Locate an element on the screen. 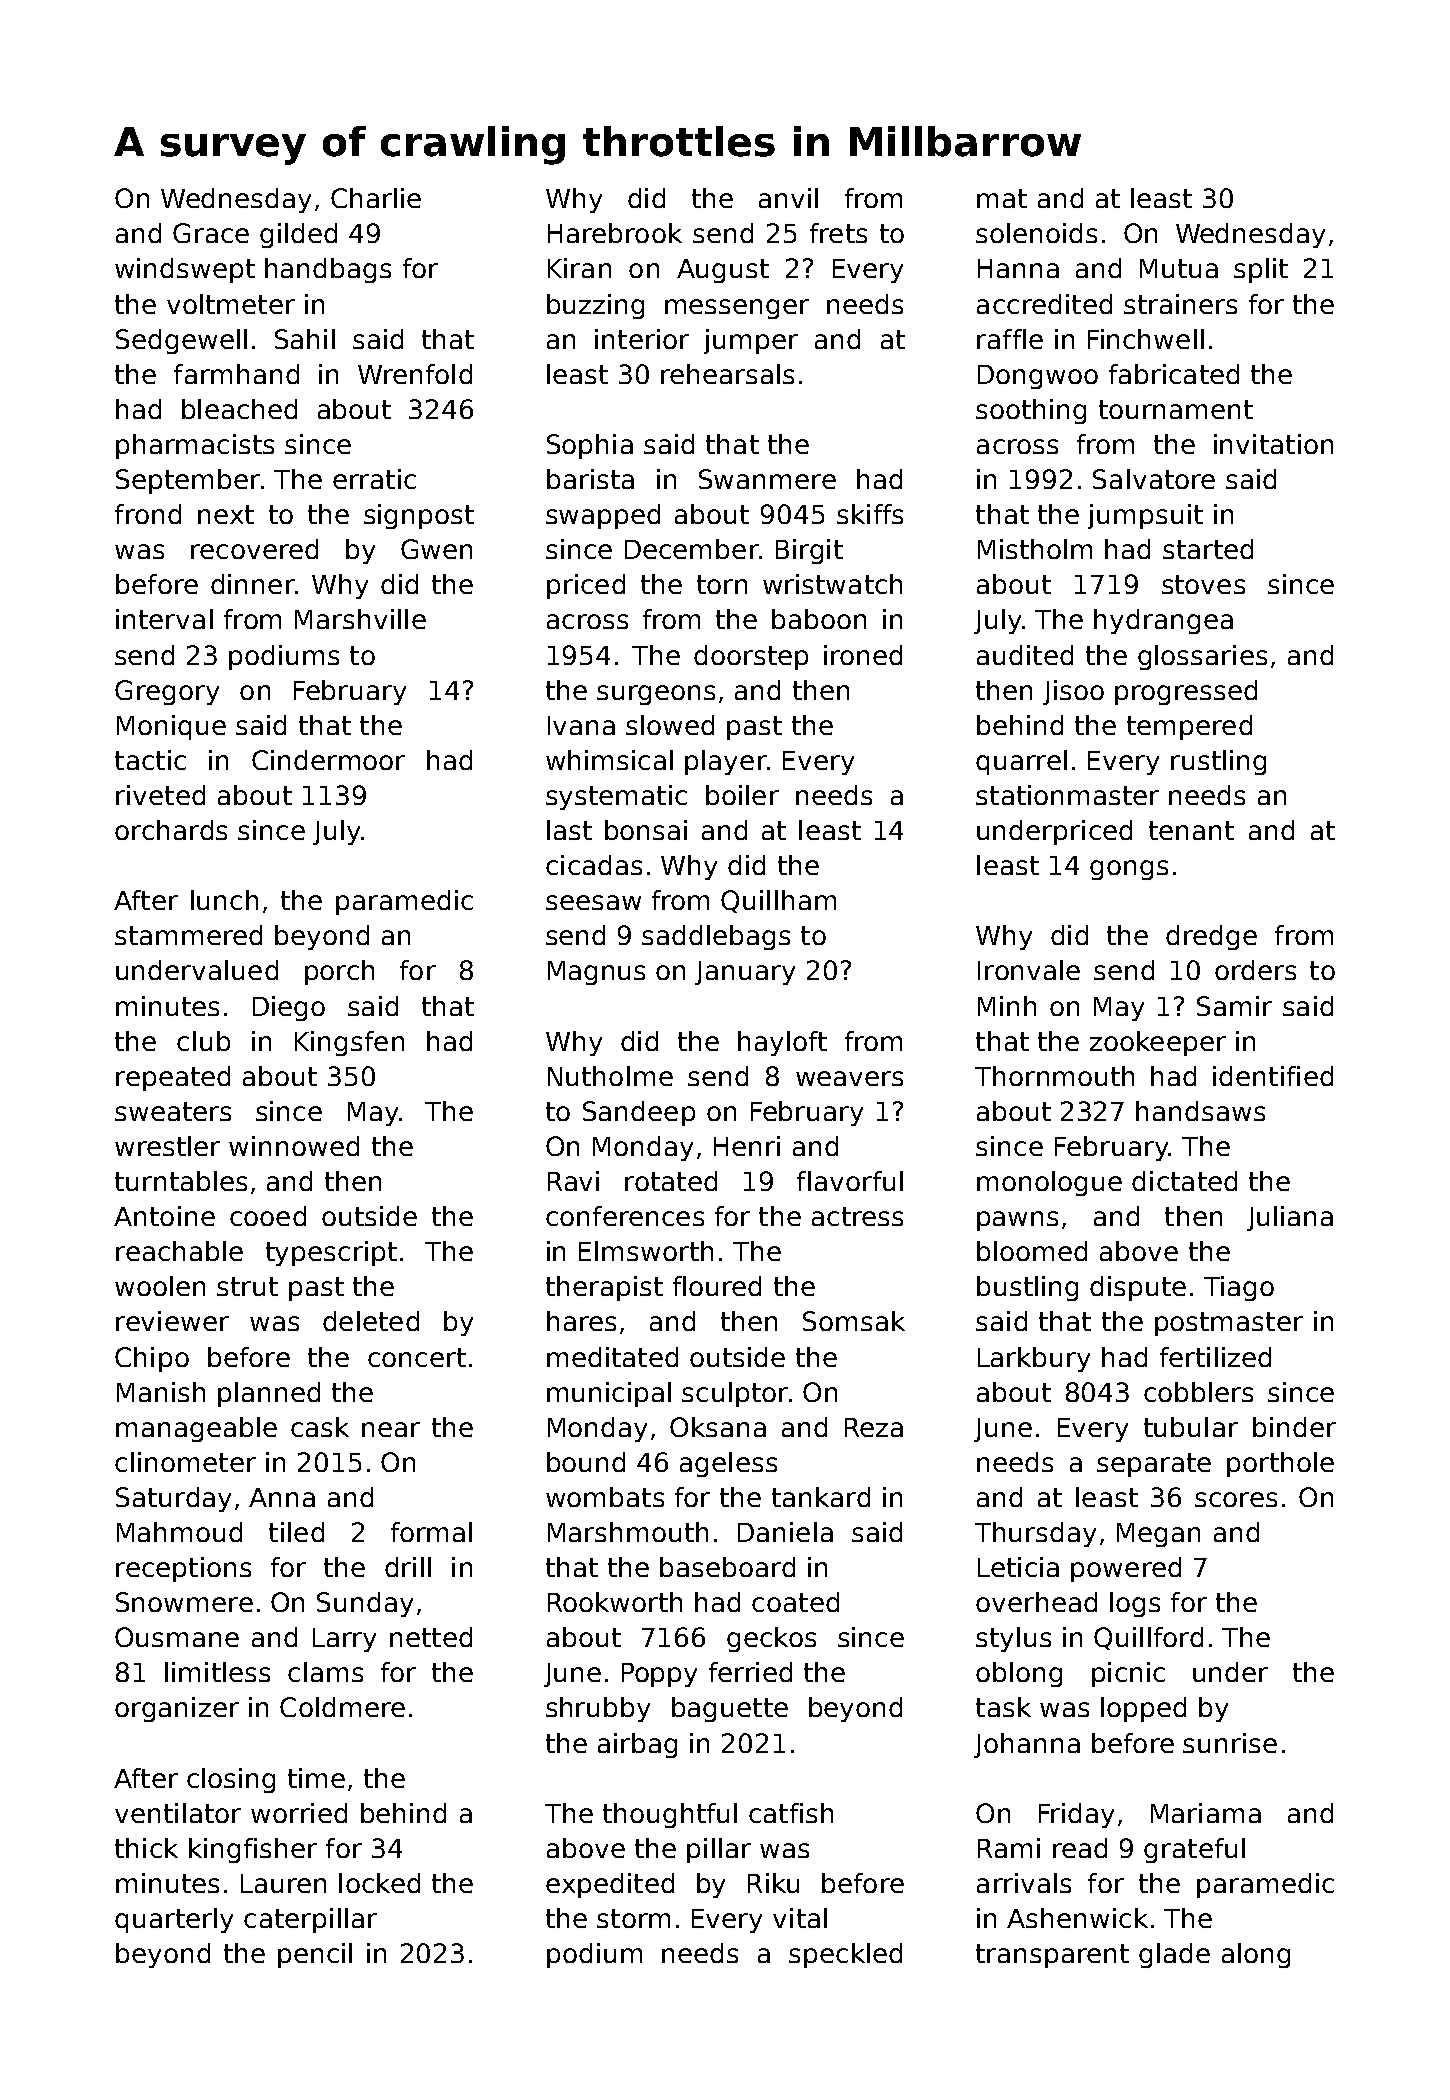 The width and height of the screenshot is (1450, 2100). soothing is located at coordinates (1031, 411).
